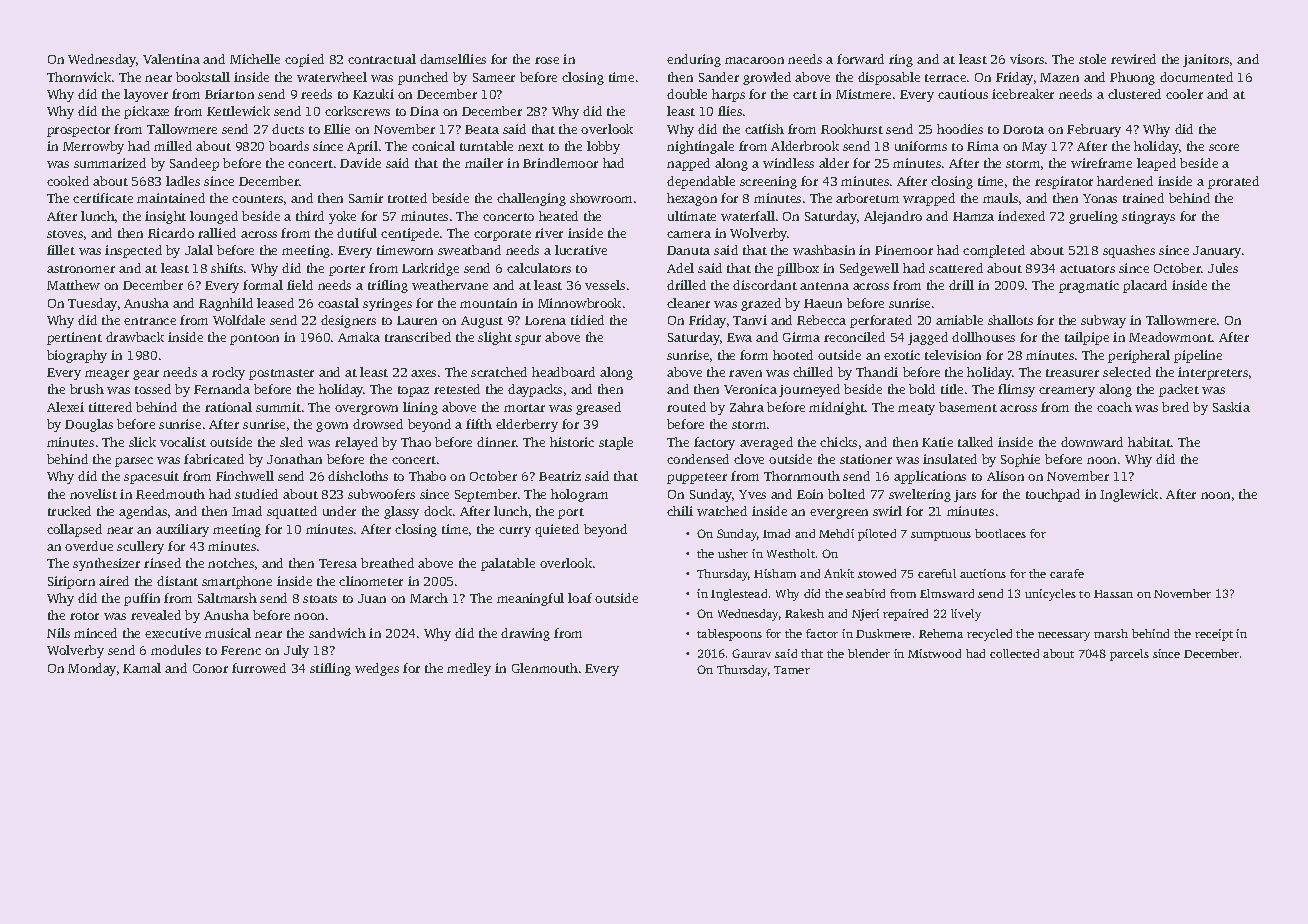 Image resolution: width=1308 pixels, height=924 pixels. What do you see at coordinates (686, 407) in the document?
I see `routed` at bounding box center [686, 407].
